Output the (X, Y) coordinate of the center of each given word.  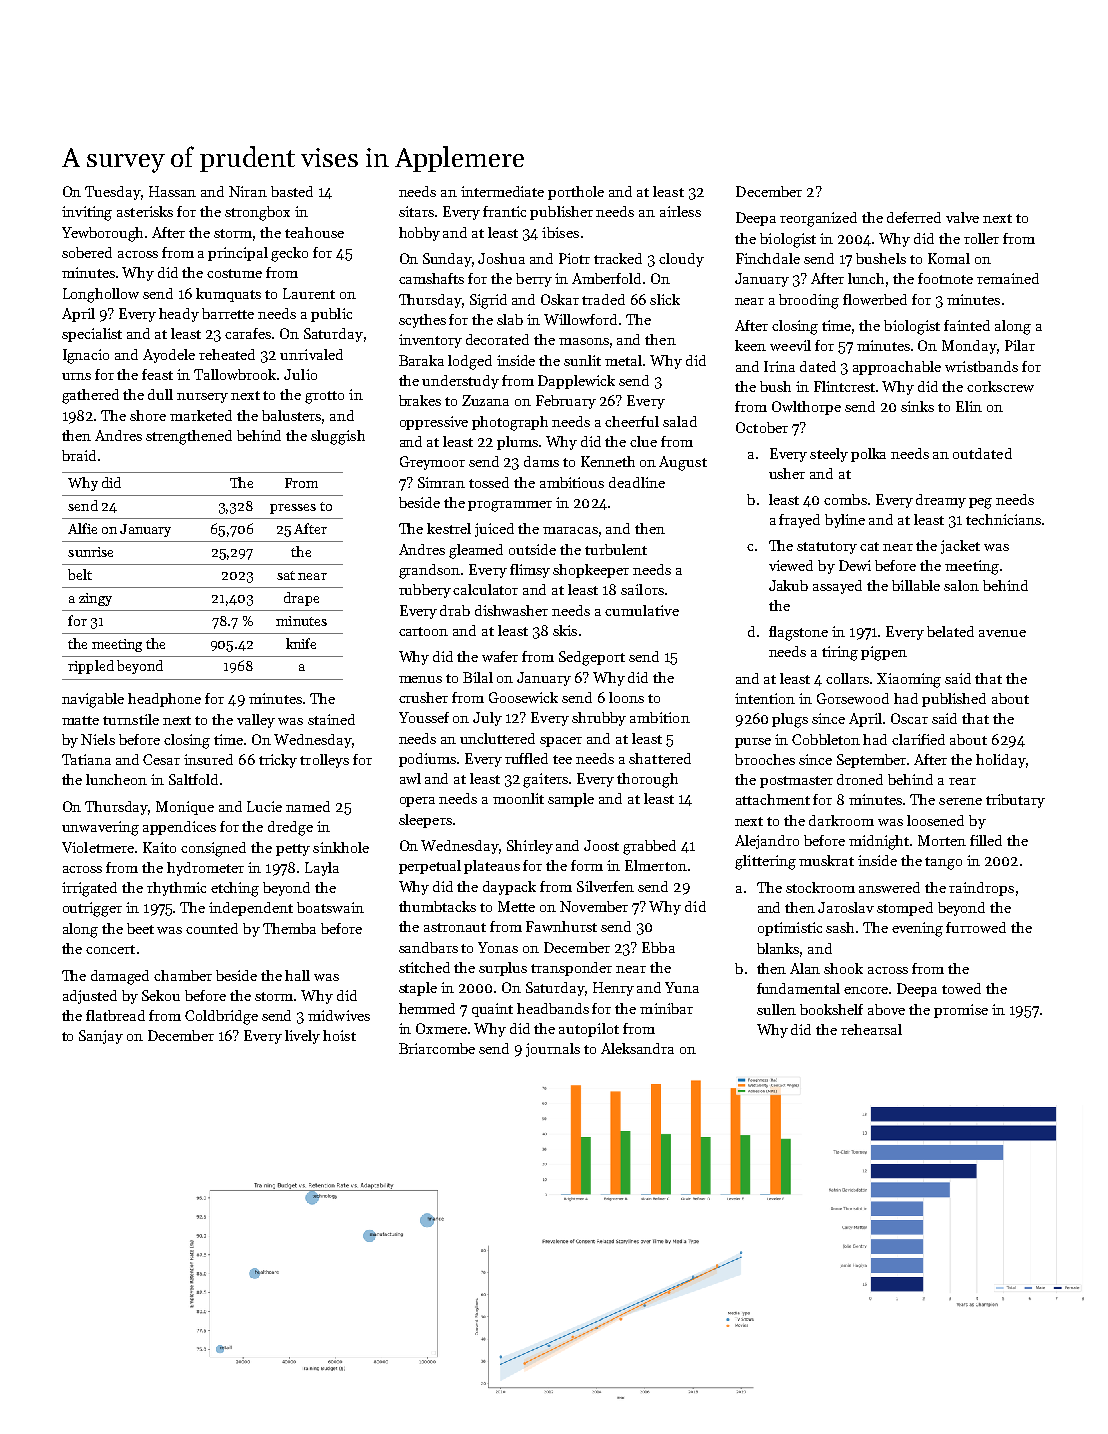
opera (417, 802)
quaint (492, 1010)
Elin (969, 406)
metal (623, 360)
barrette (228, 313)
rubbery (425, 591)
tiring (840, 653)
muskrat (826, 860)
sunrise (90, 552)
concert (110, 949)
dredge (290, 828)
